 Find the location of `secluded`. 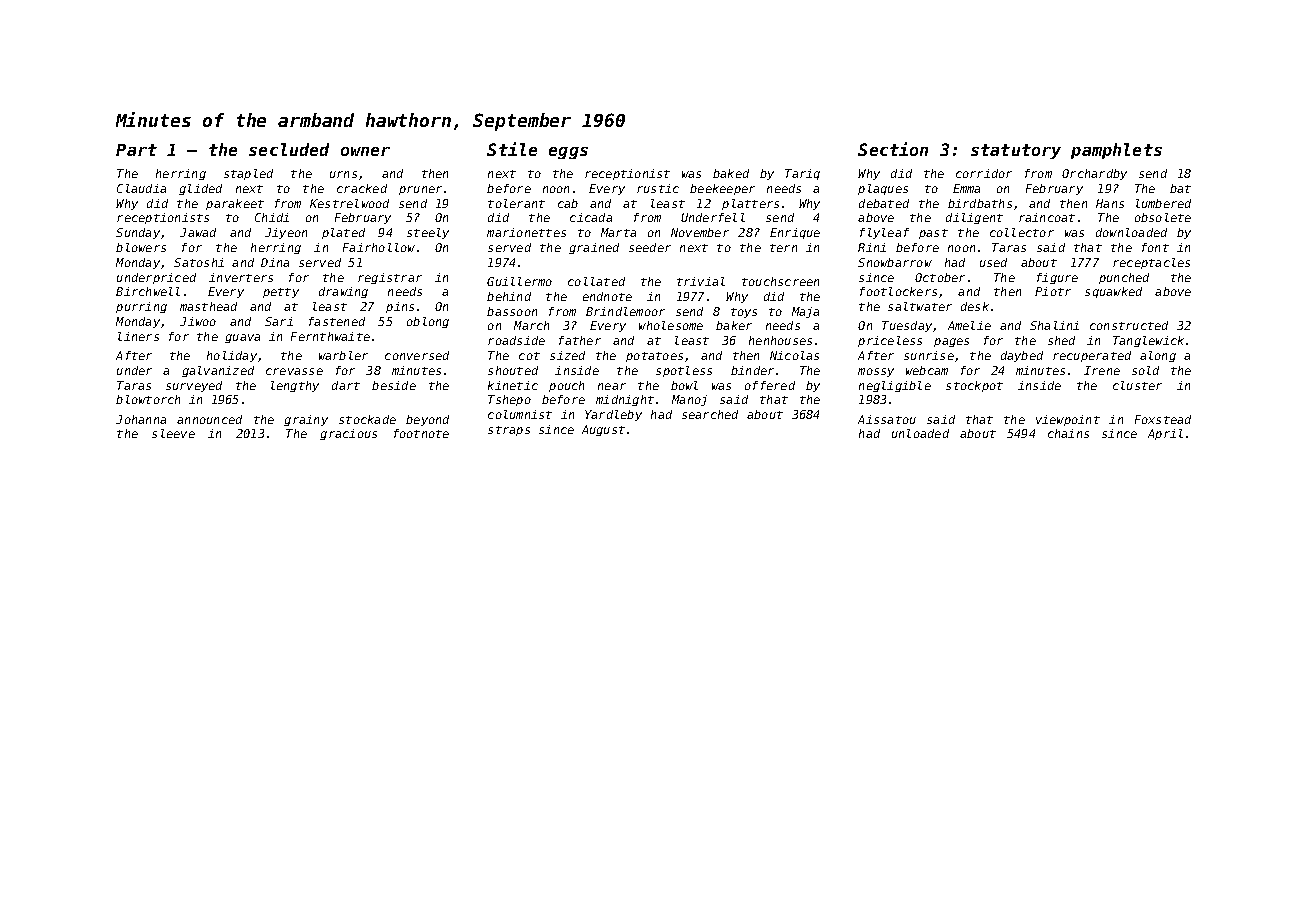

secluded is located at coordinates (289, 149).
